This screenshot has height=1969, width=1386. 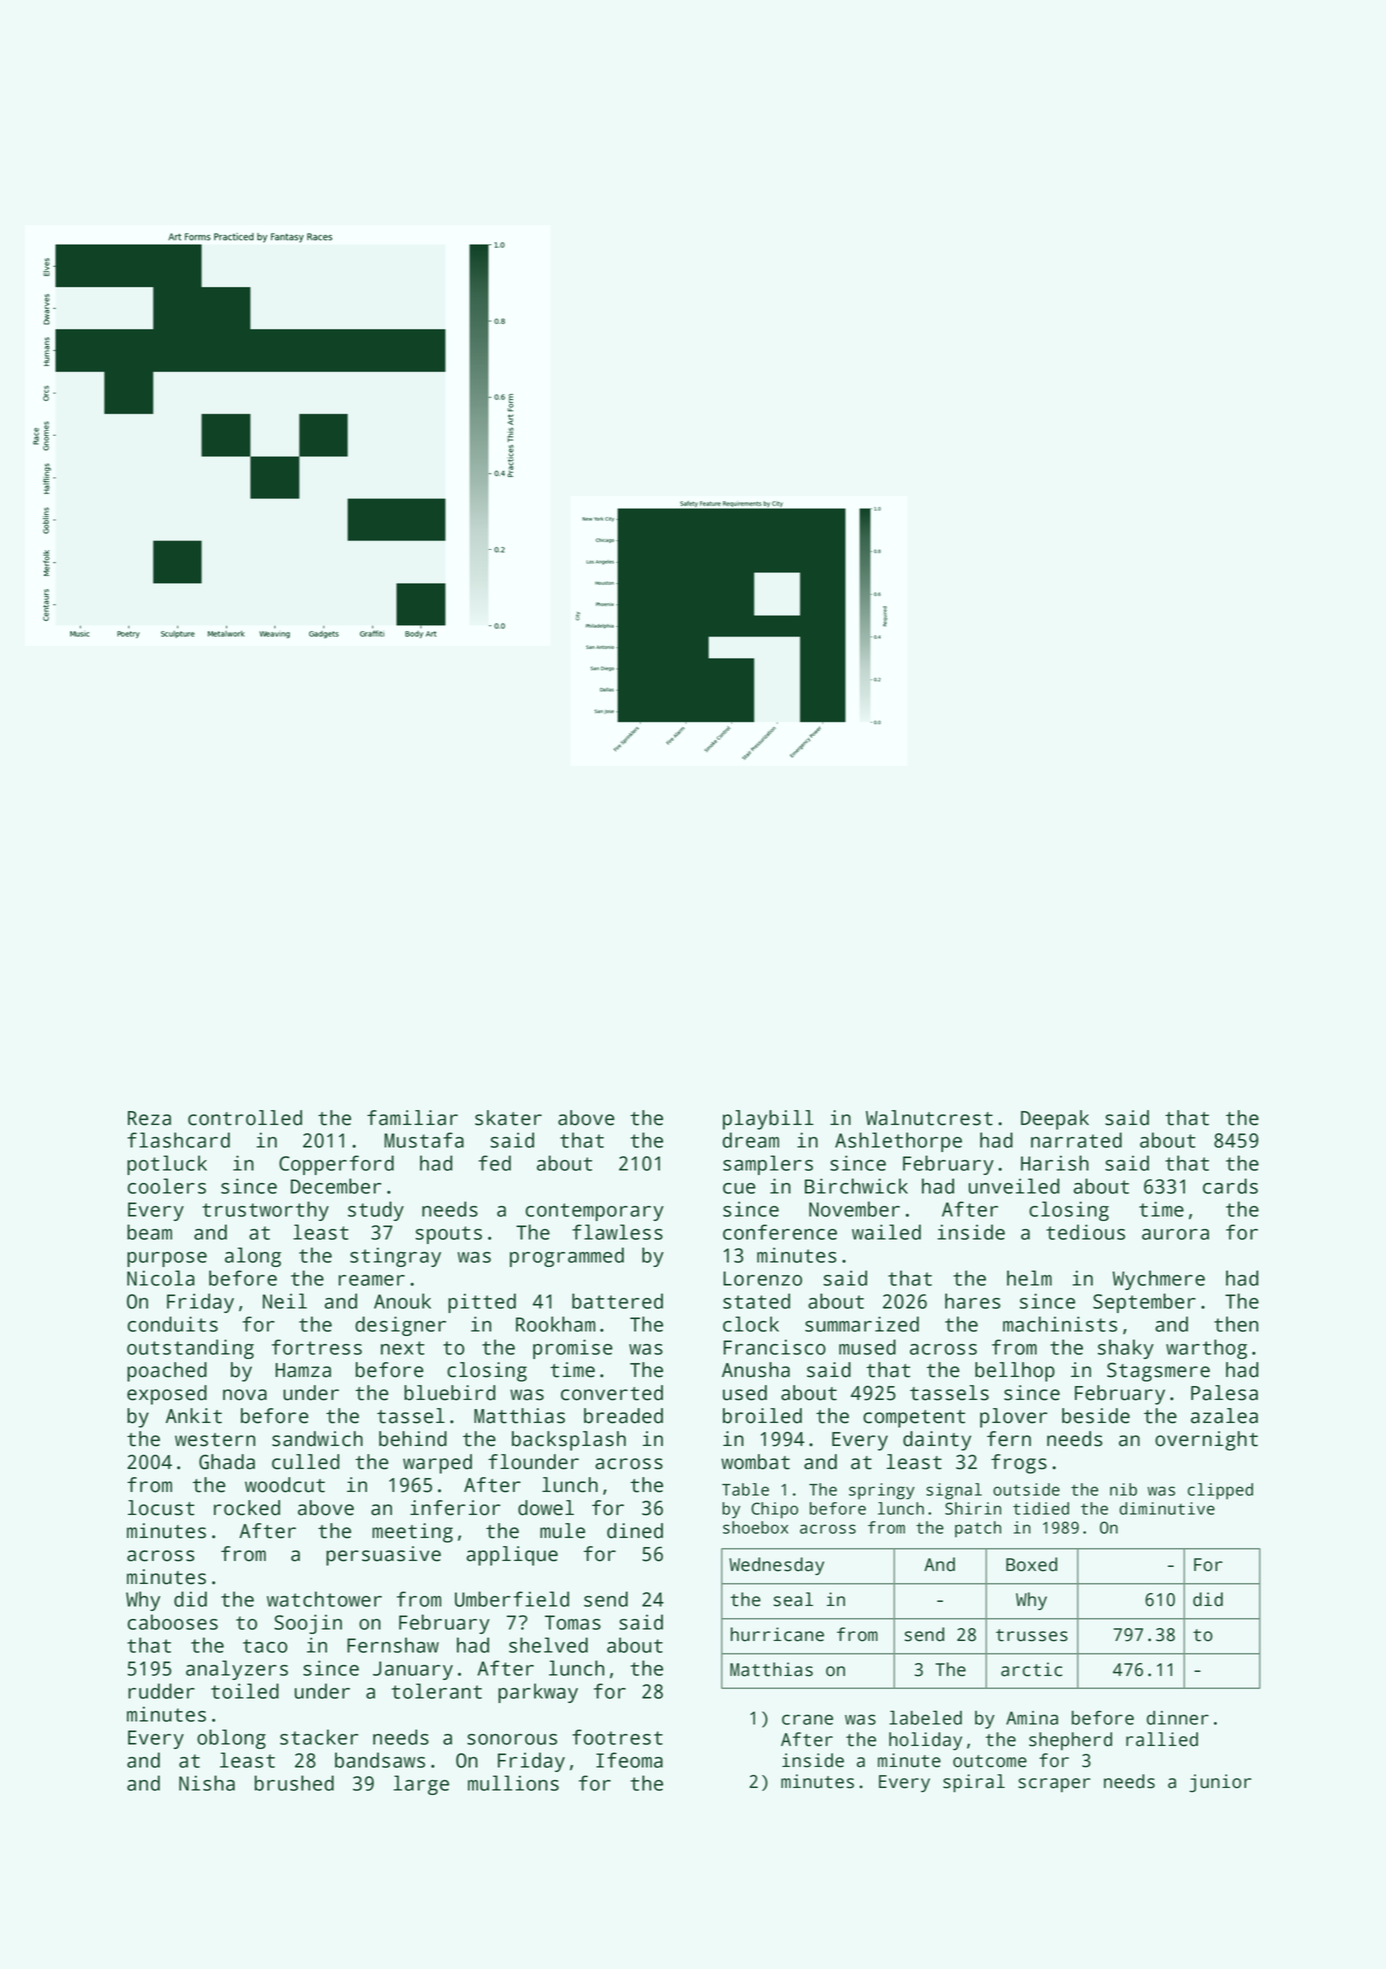 What do you see at coordinates (161, 1691) in the screenshot?
I see `rudder` at bounding box center [161, 1691].
